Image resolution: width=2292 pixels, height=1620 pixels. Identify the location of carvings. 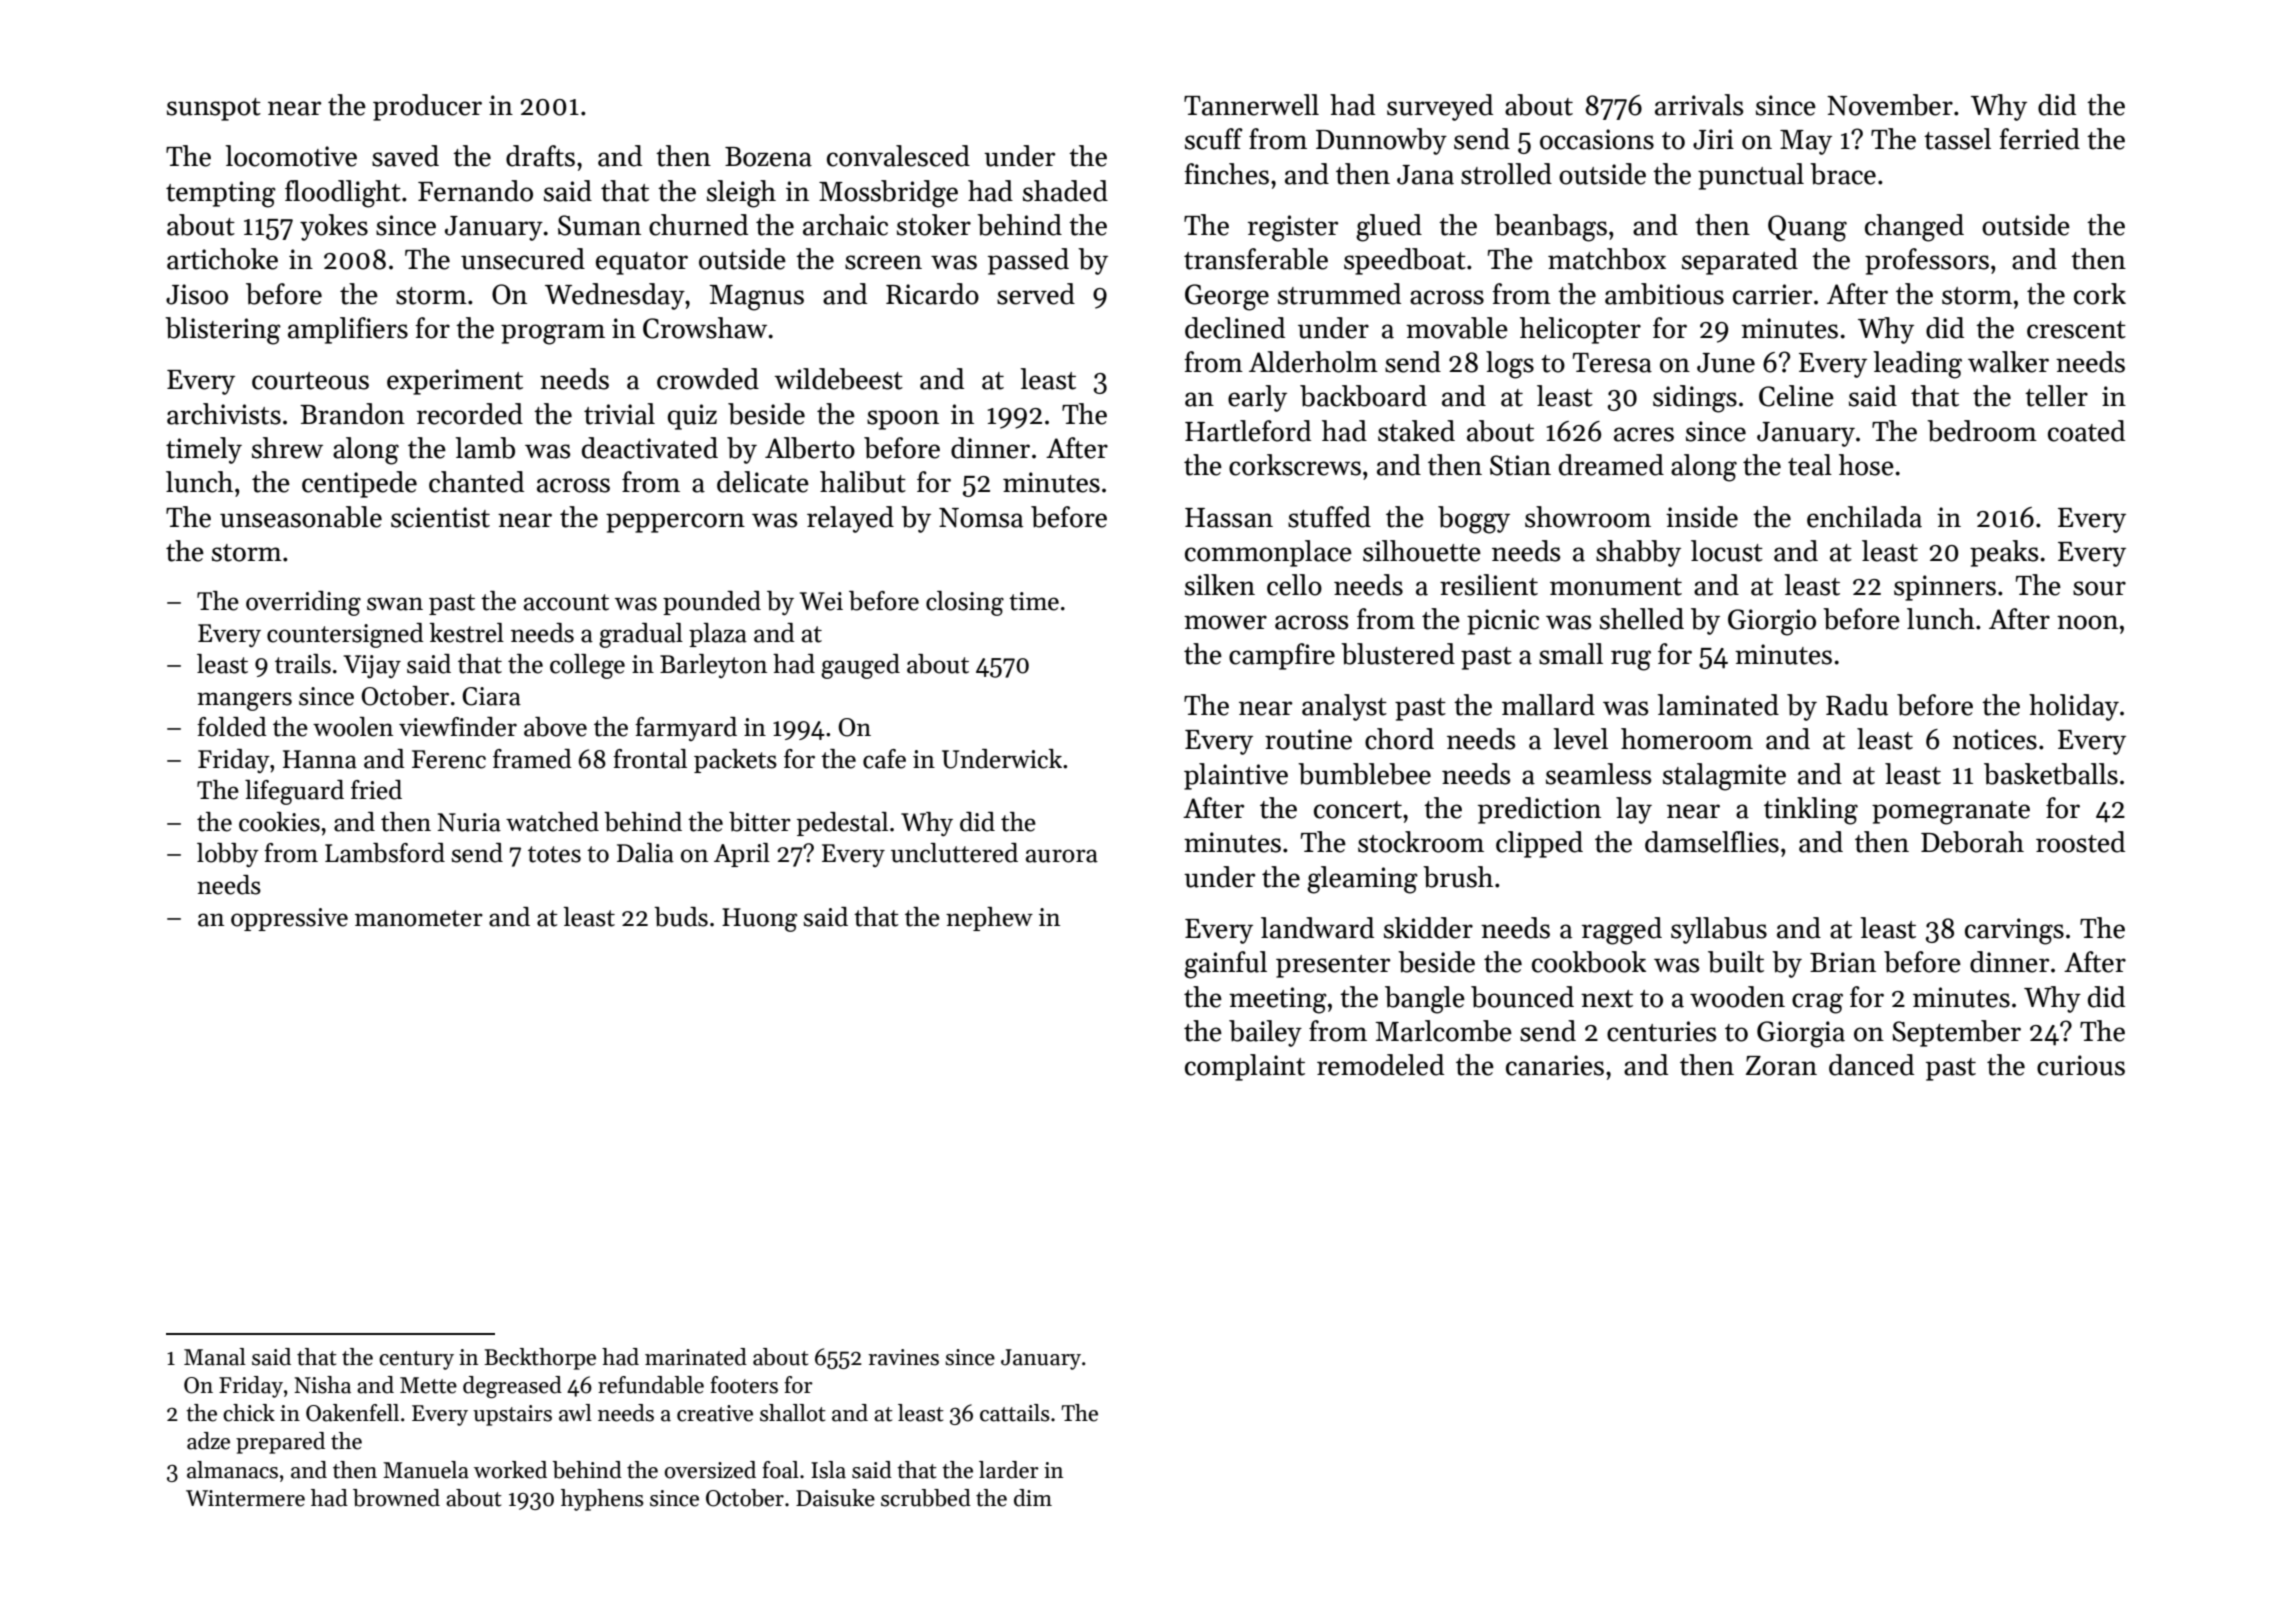
(2014, 931).
